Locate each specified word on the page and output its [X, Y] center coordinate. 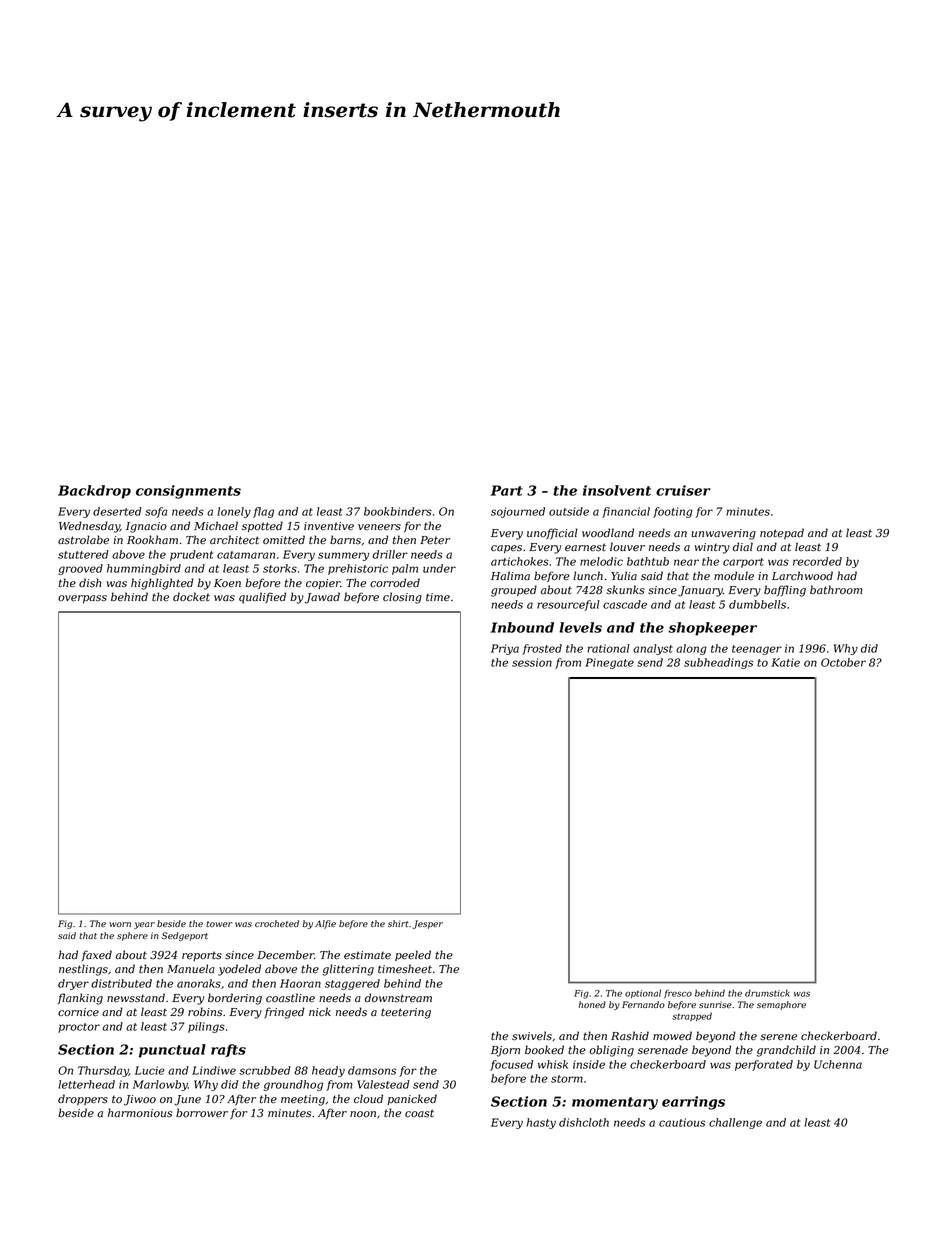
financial [626, 512]
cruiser [683, 490]
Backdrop [94, 492]
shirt [398, 923]
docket [191, 597]
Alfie [325, 924]
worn [120, 924]
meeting [303, 1100]
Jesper [428, 924]
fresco [678, 993]
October [843, 662]
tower [219, 924]
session [532, 662]
